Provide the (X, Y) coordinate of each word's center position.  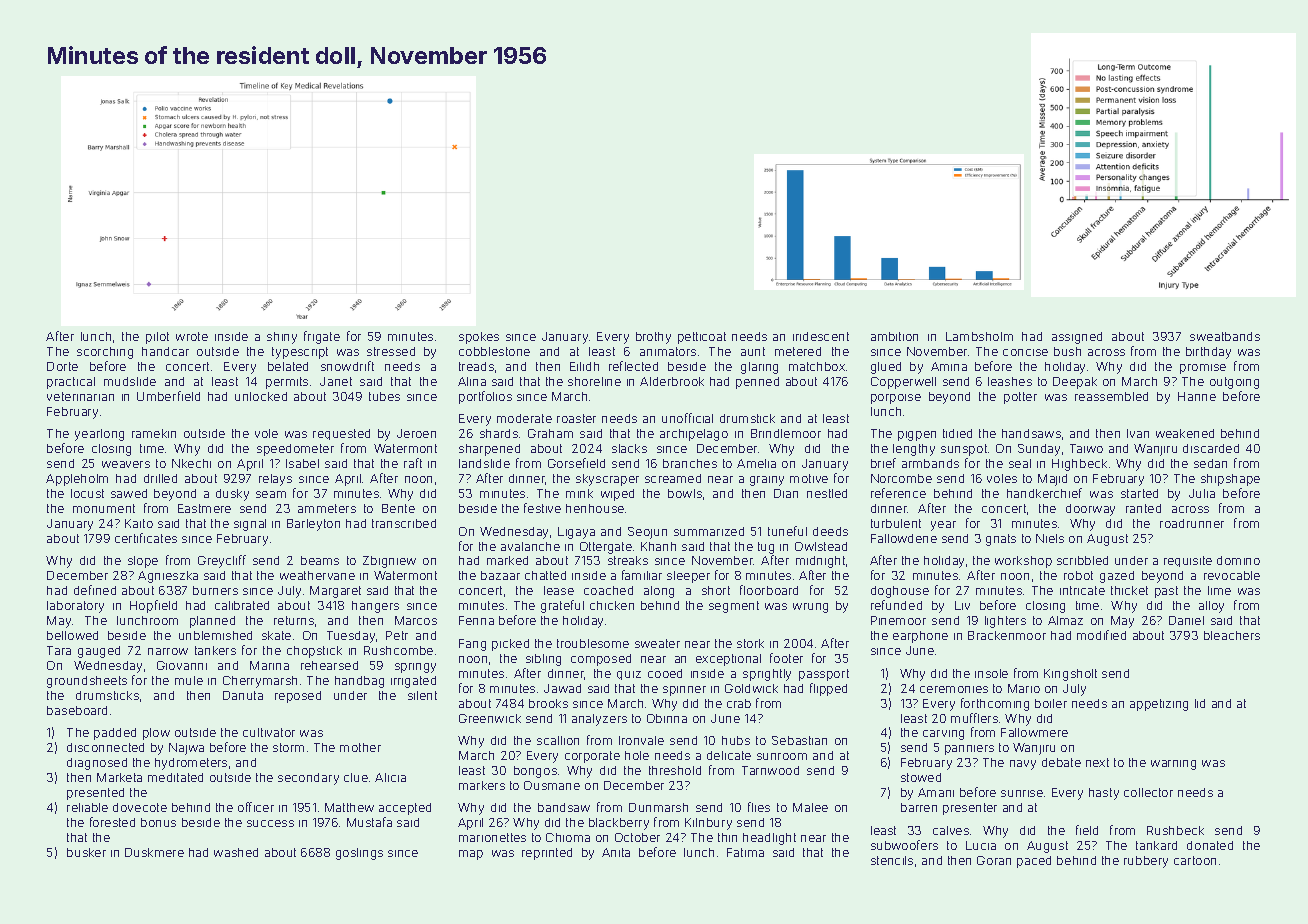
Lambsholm (979, 336)
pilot (157, 338)
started (1139, 493)
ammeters (327, 508)
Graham (550, 433)
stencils (892, 860)
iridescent (821, 336)
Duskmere (154, 852)
